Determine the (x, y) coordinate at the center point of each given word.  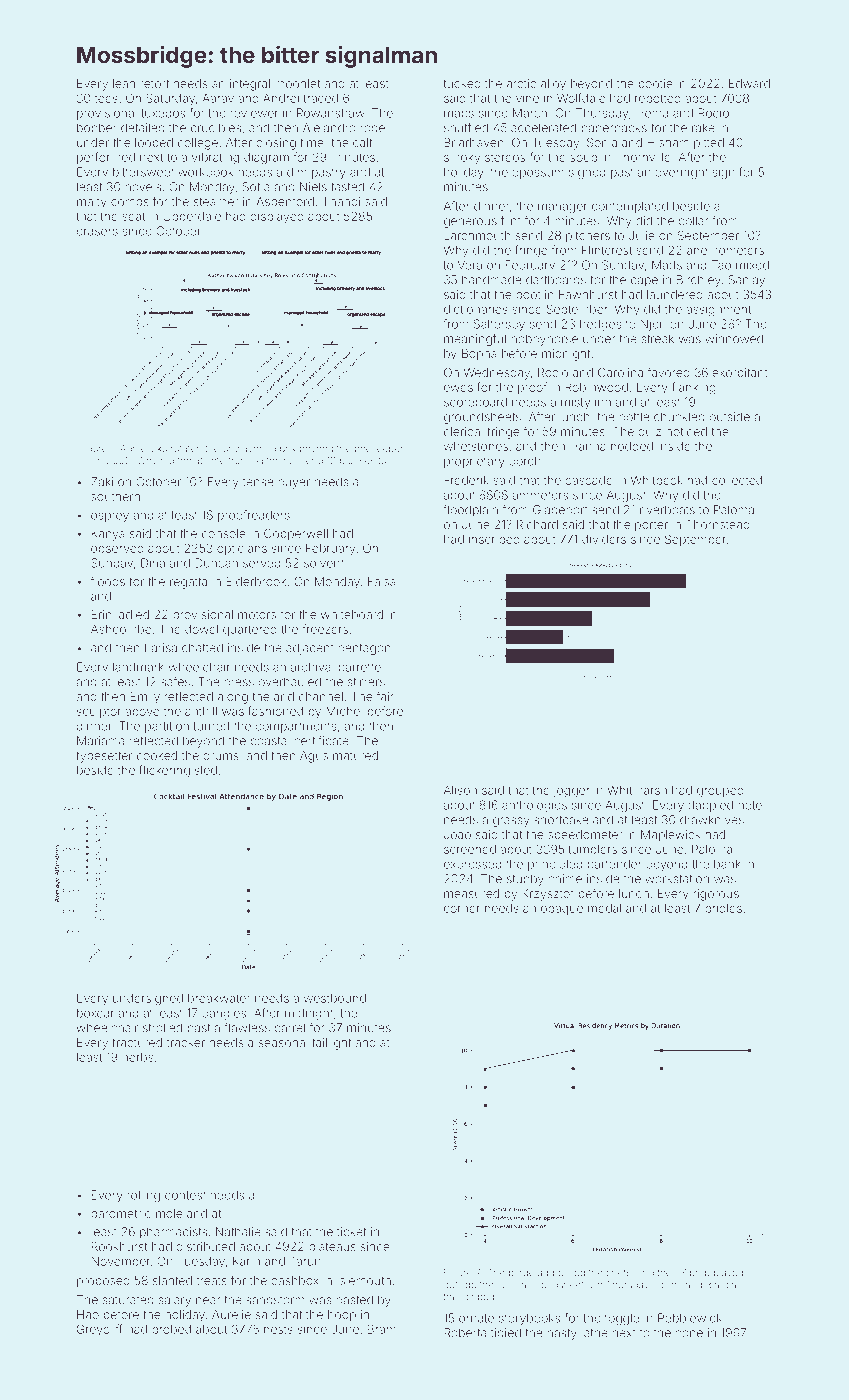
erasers (97, 232)
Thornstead (718, 524)
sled (206, 770)
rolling (143, 1196)
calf (363, 142)
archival (312, 667)
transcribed (469, 1297)
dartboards (556, 280)
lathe (595, 1333)
